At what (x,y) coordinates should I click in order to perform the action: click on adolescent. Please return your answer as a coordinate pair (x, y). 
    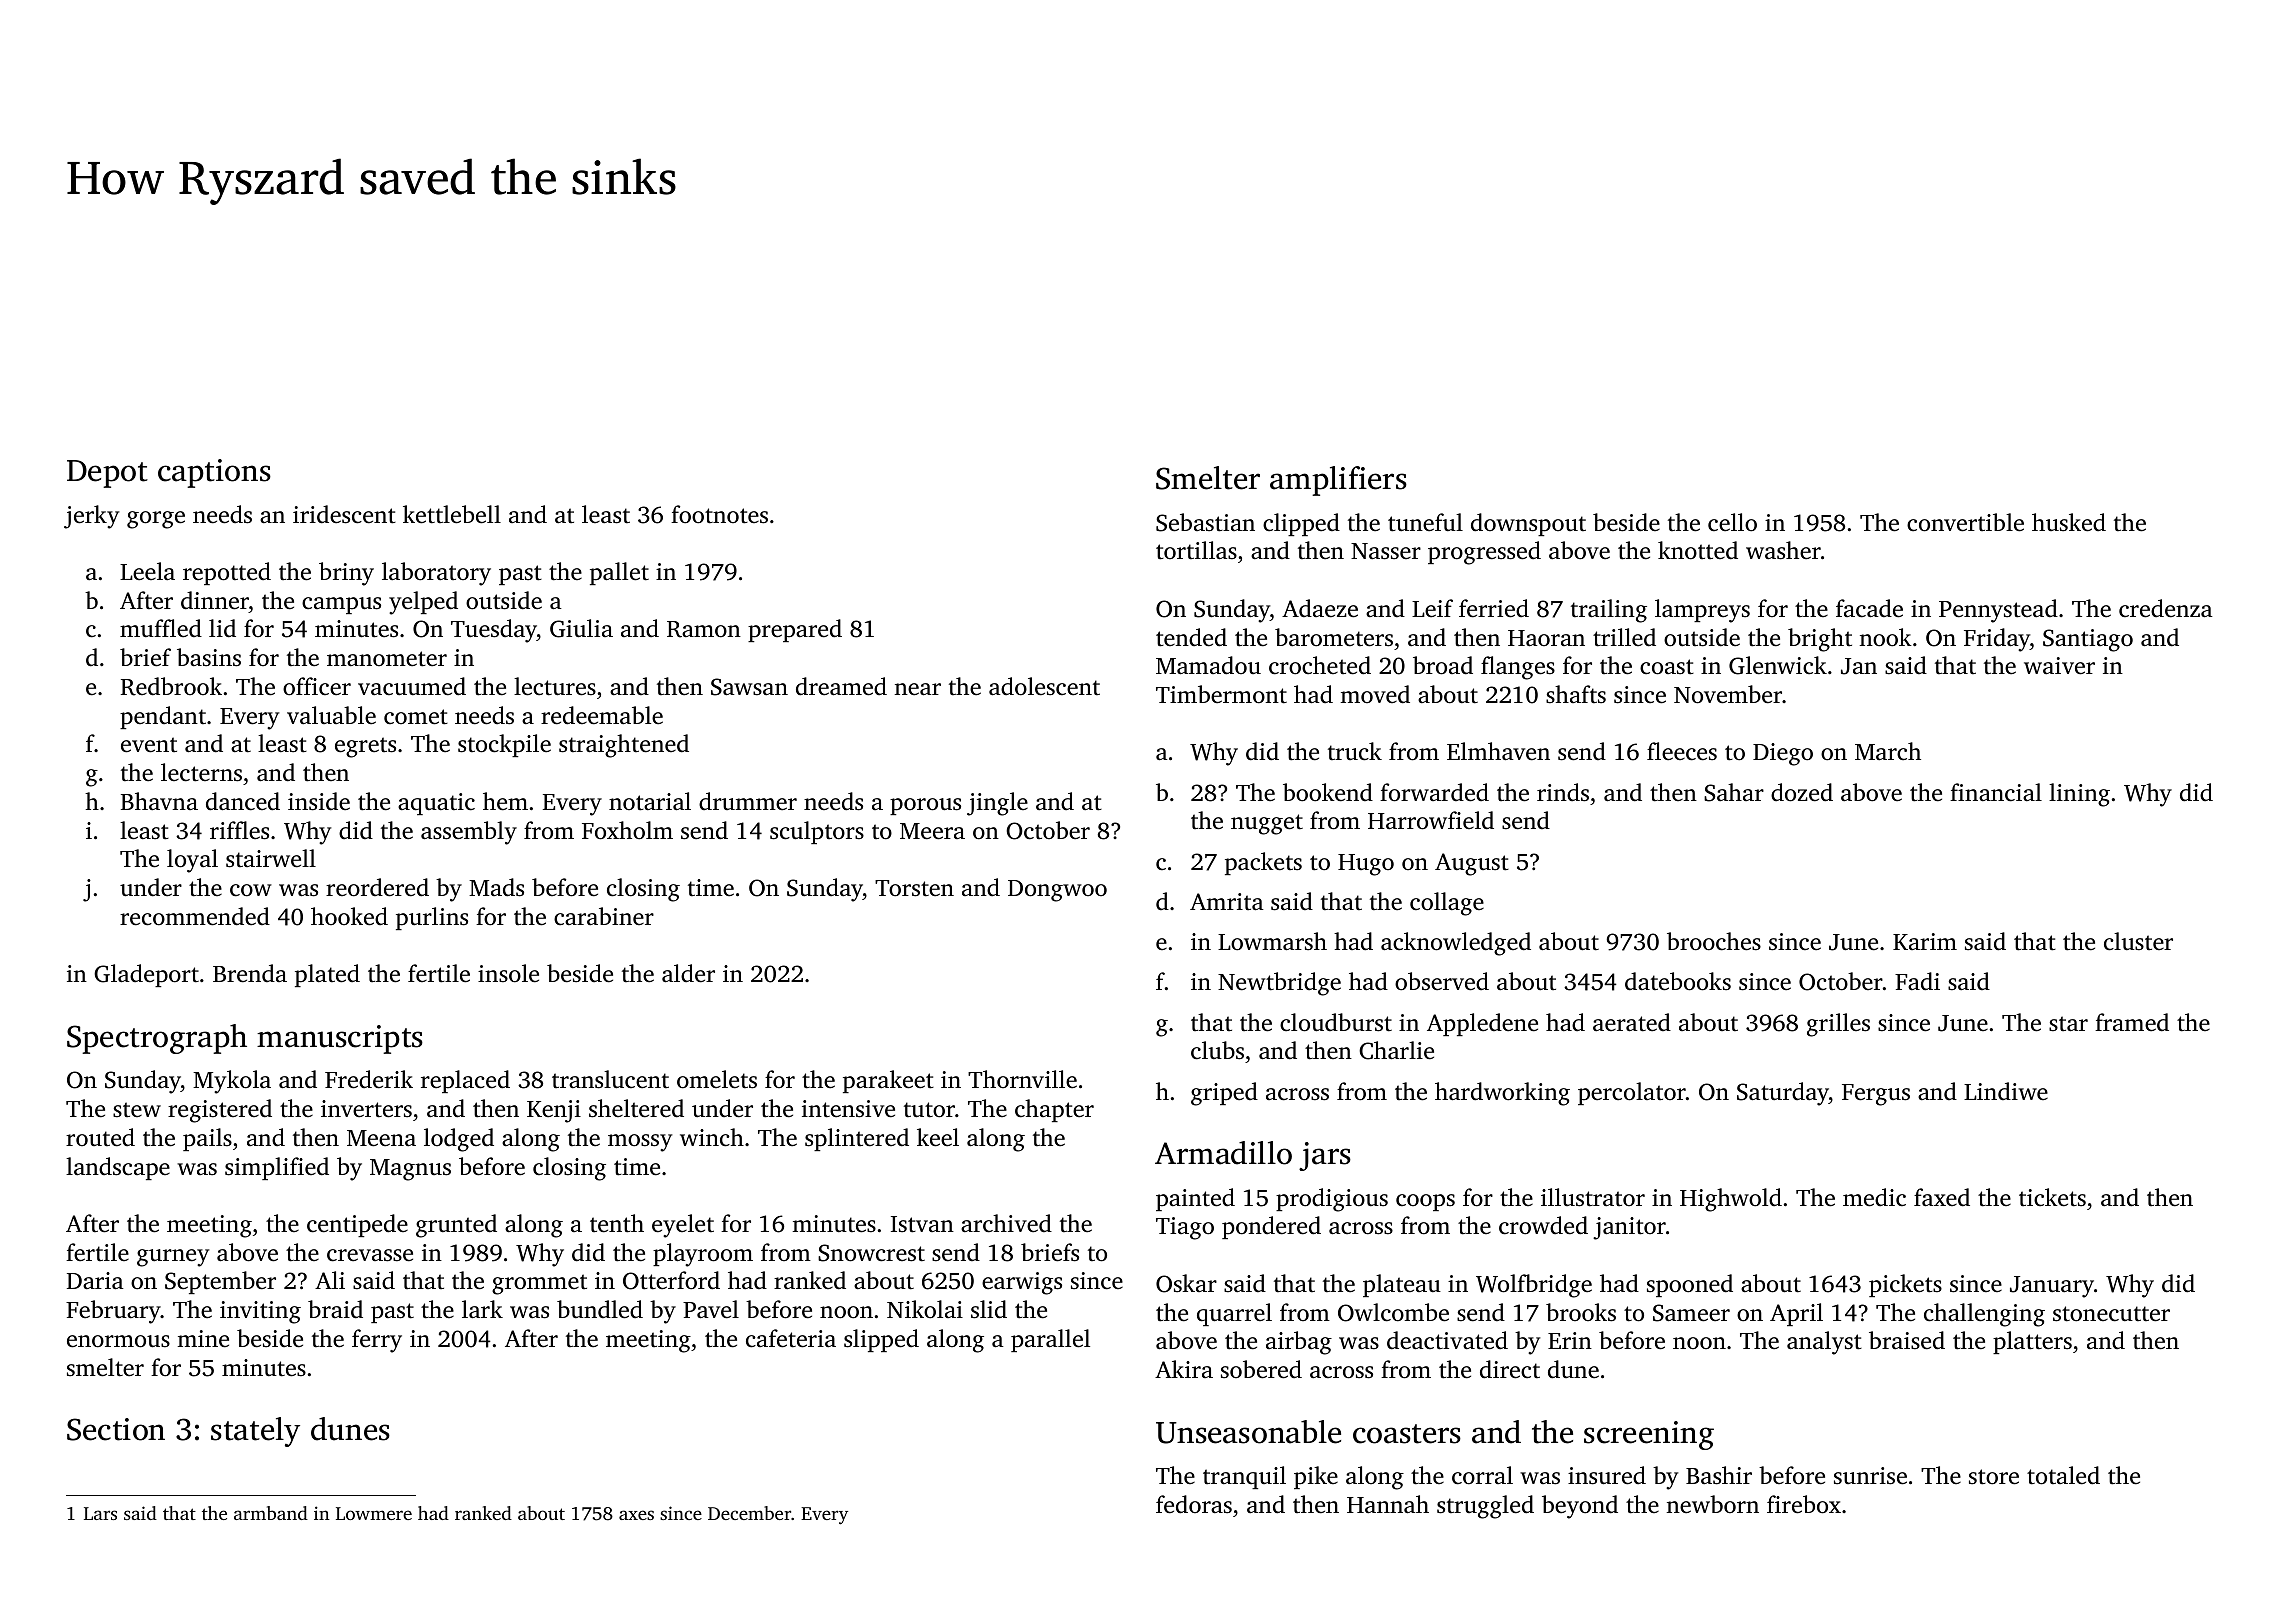
    Looking at the image, I should click on (1044, 686).
